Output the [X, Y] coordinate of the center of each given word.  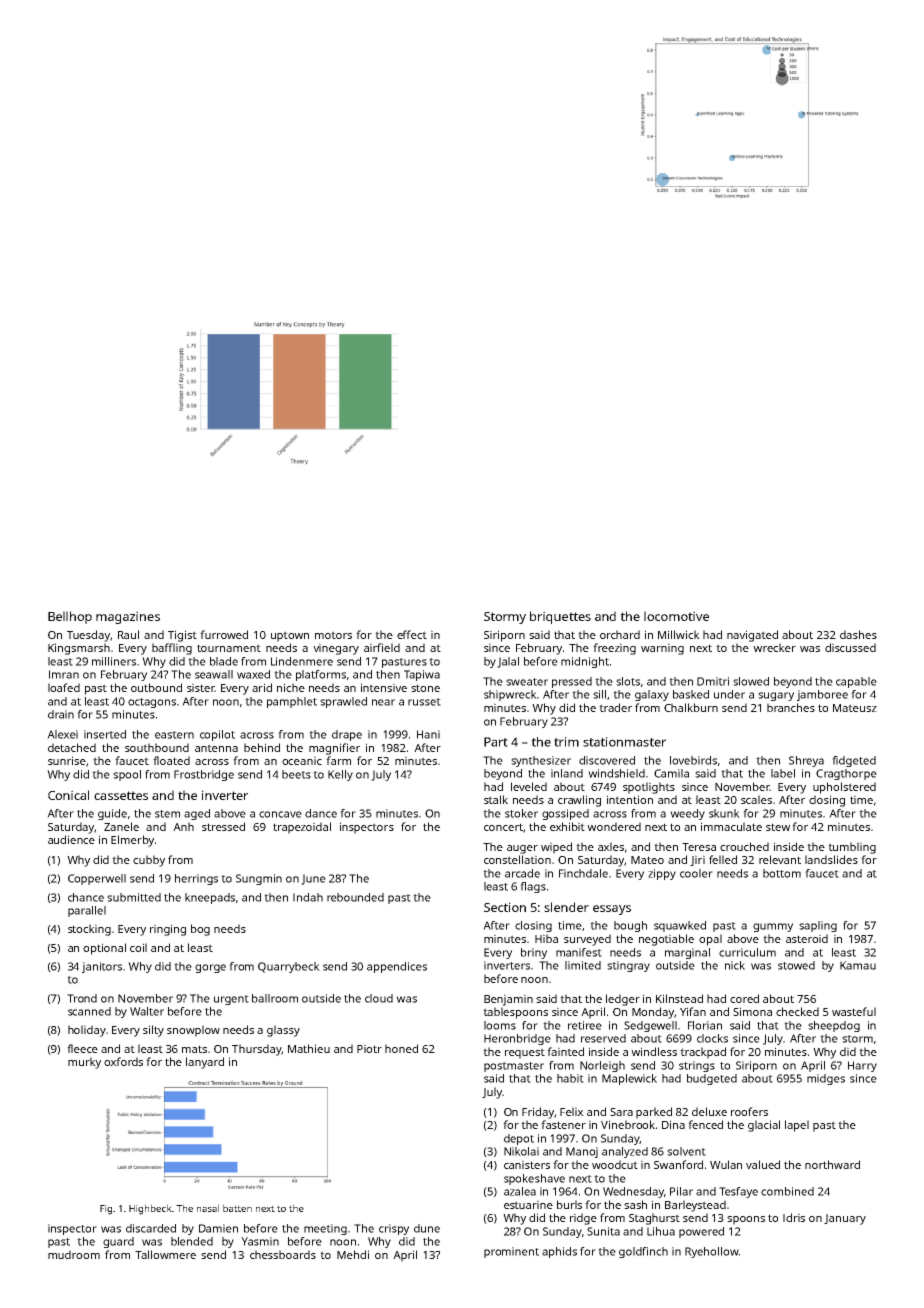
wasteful [854, 1011]
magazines [128, 617]
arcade [522, 873]
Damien [218, 1228]
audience [71, 839]
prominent [511, 1252]
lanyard [205, 1063]
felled [723, 859]
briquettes [560, 617]
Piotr [369, 1048]
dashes [858, 634]
